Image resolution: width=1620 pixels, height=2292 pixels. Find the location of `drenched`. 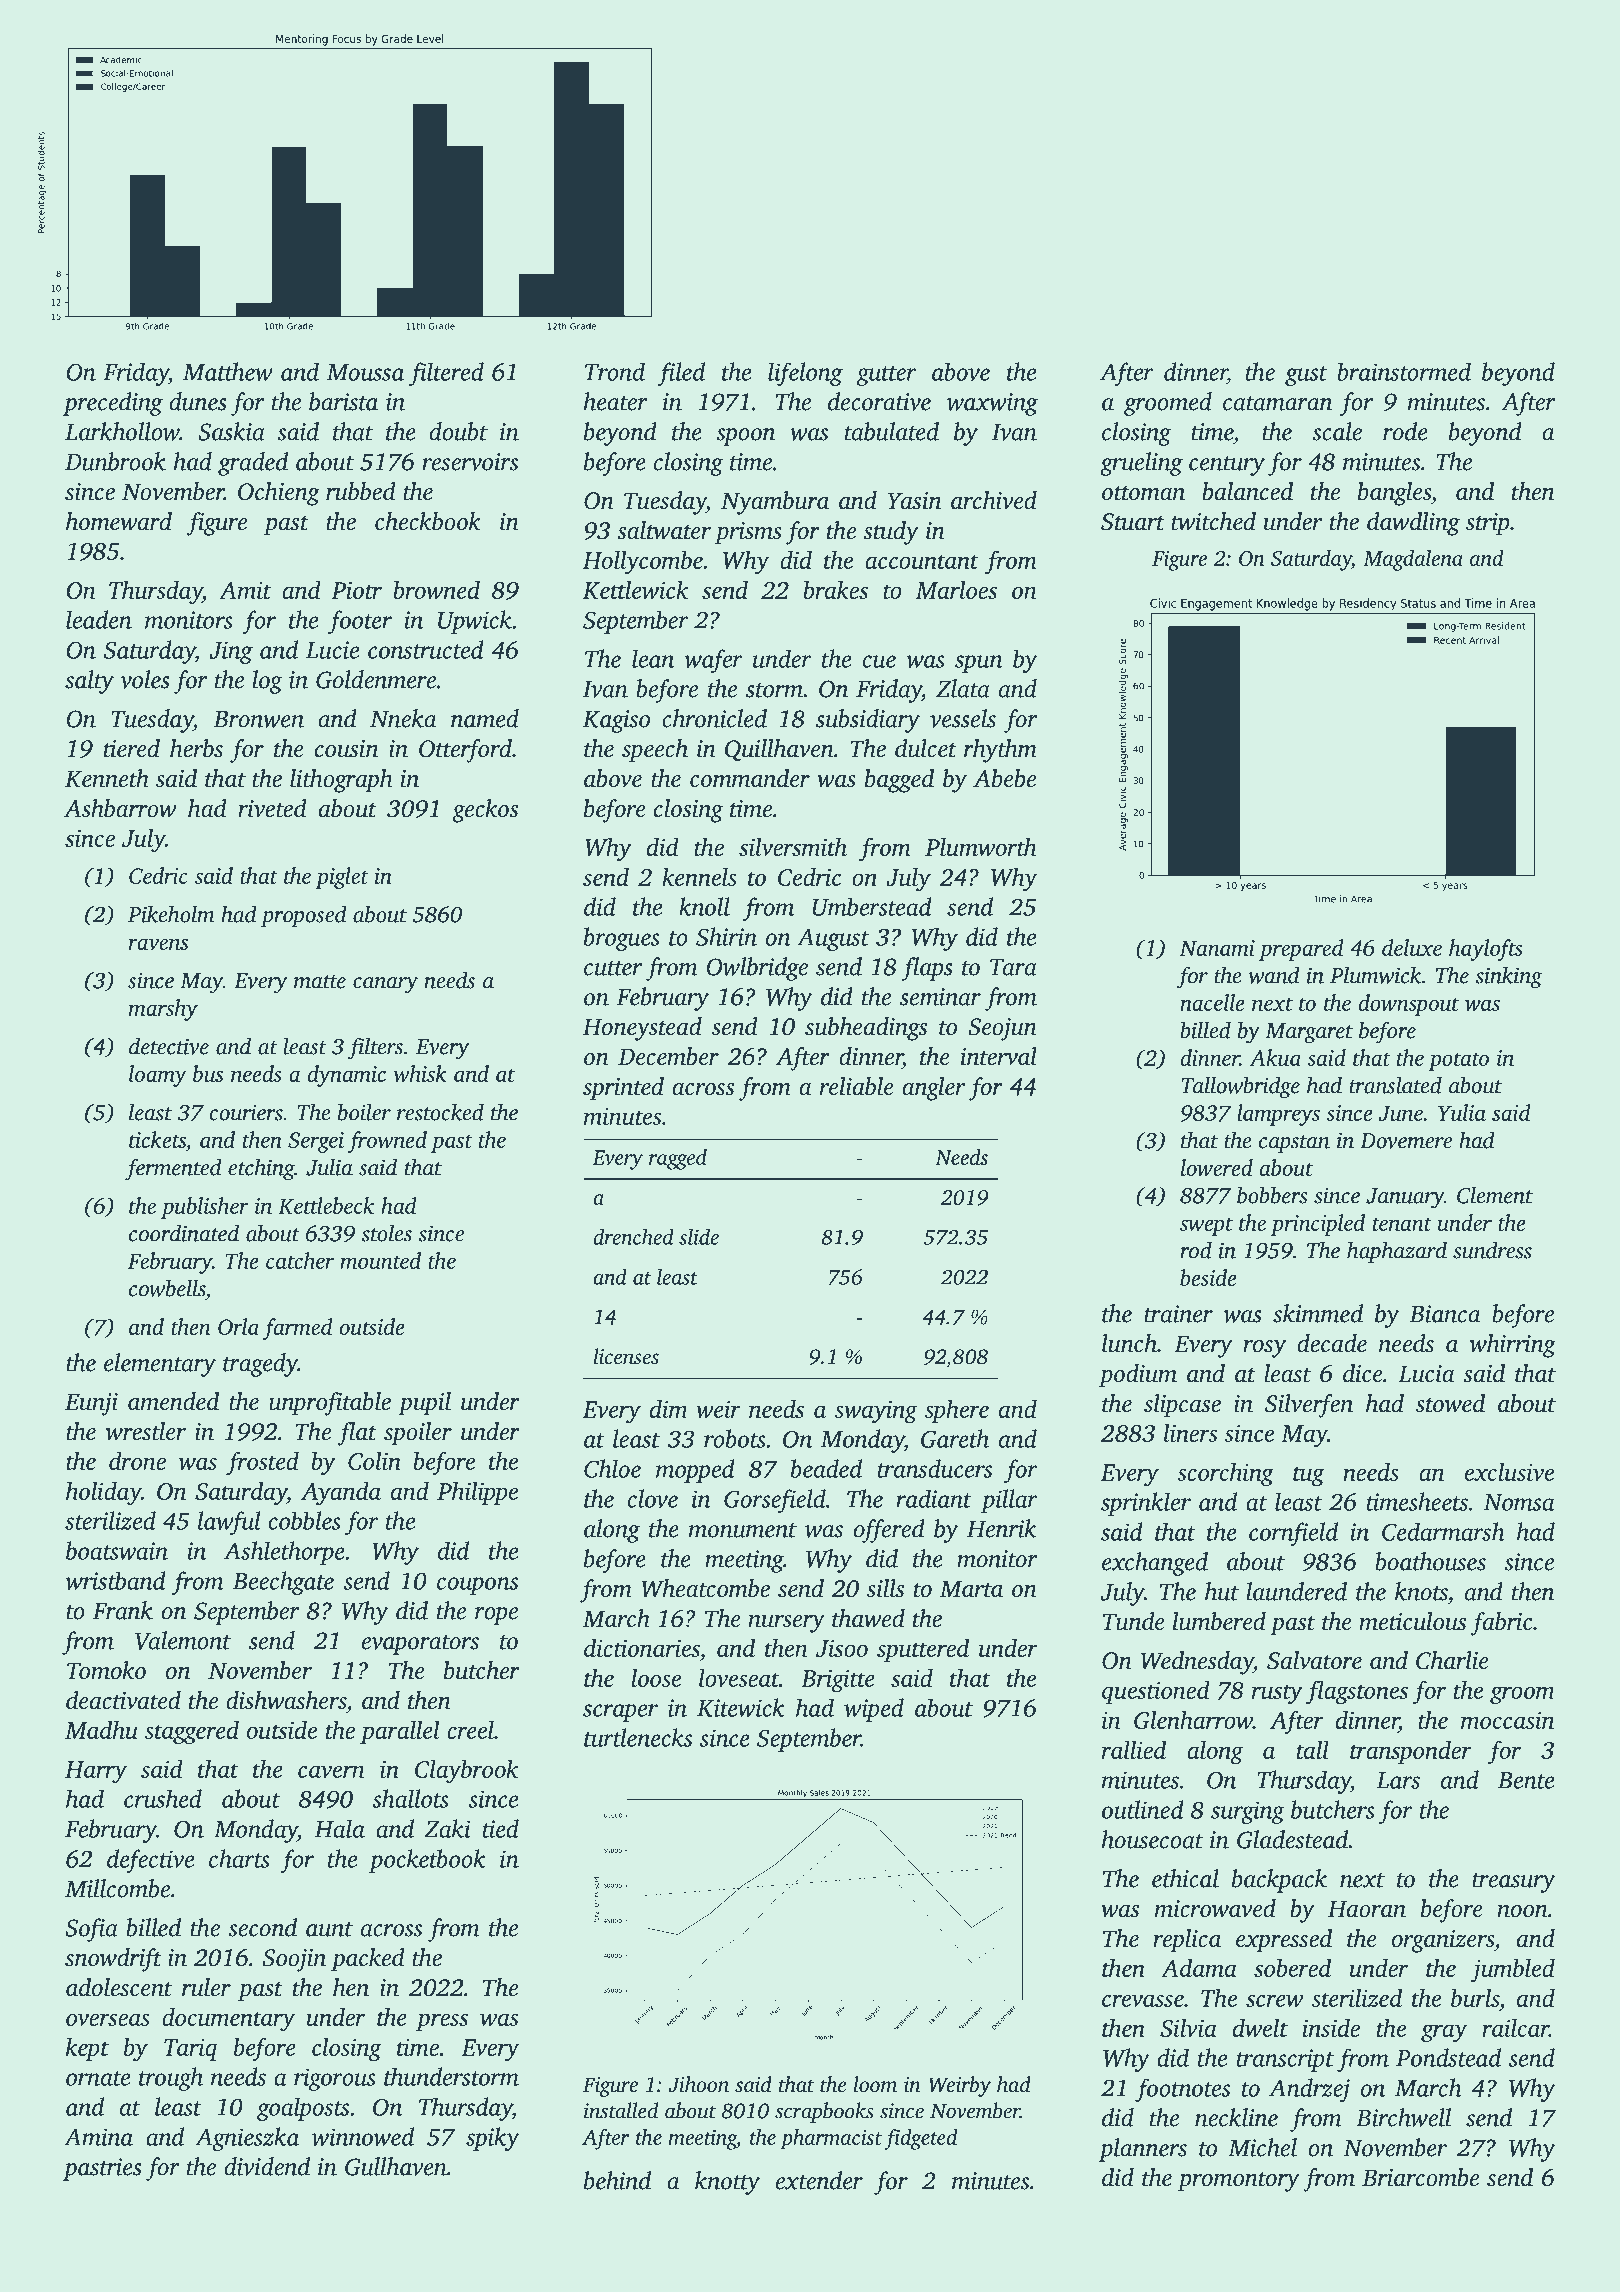

drenched is located at coordinates (633, 1237).
